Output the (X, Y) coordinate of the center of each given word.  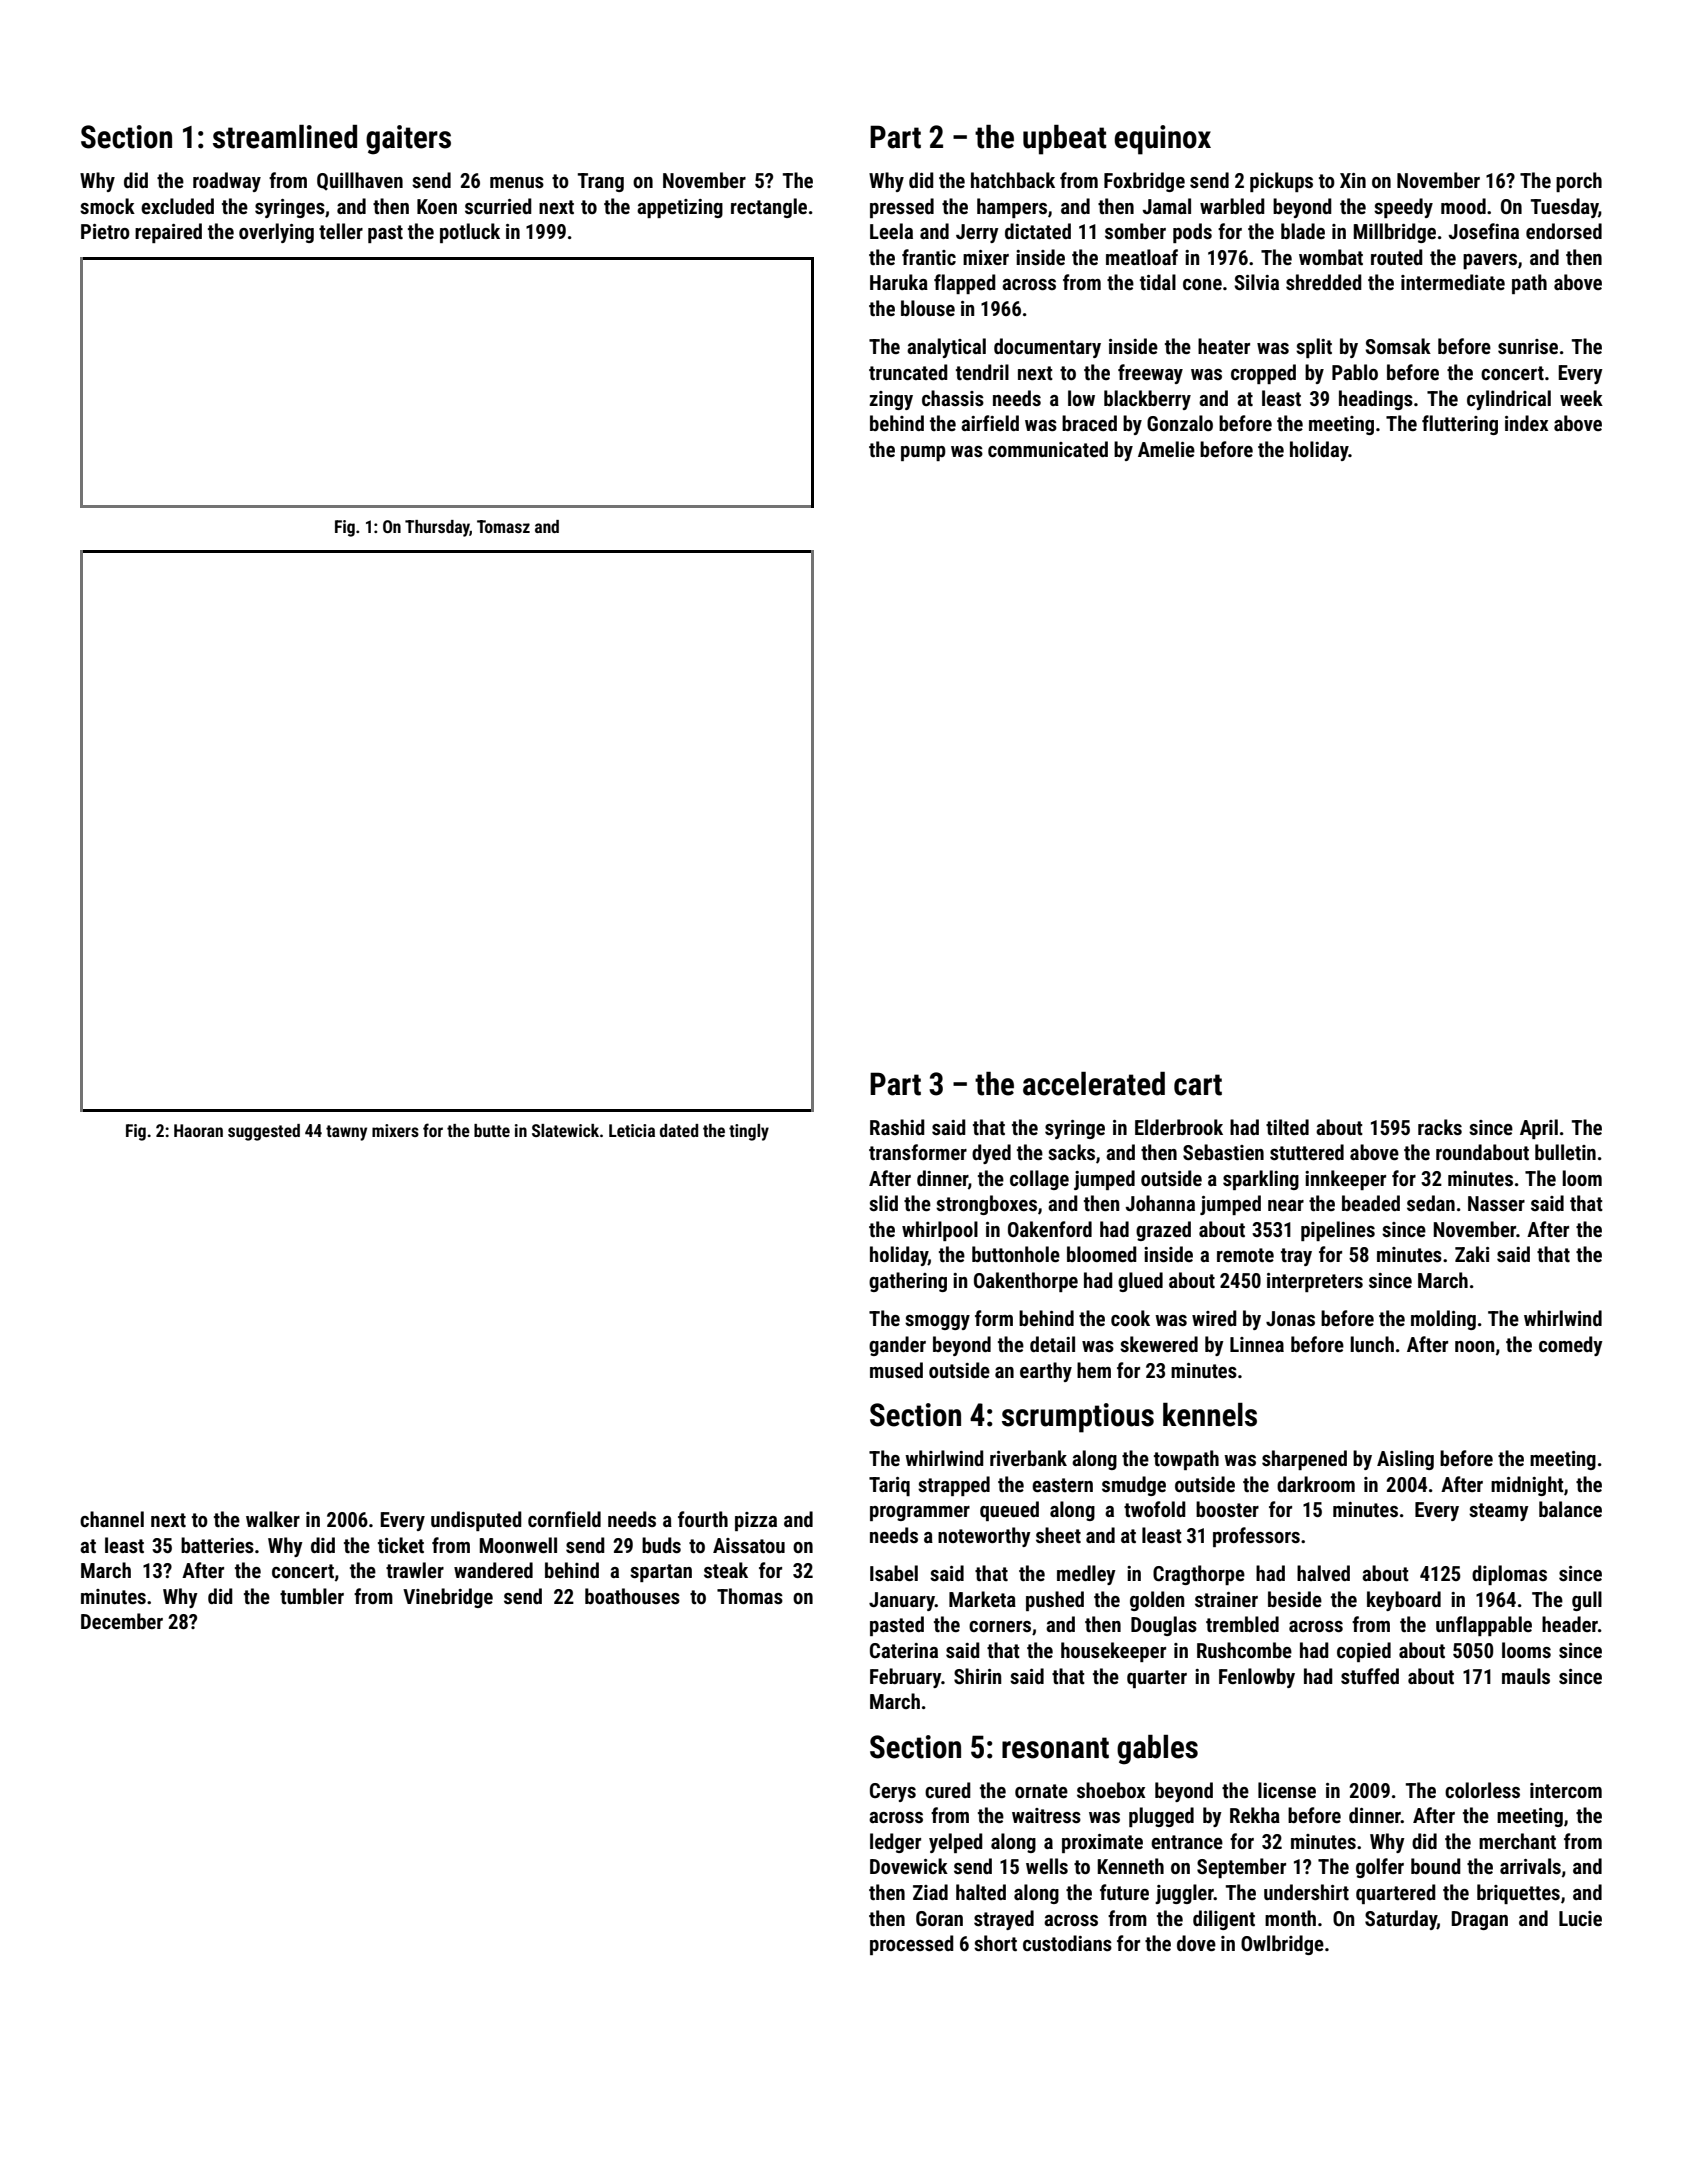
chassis (953, 398)
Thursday (437, 528)
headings (1376, 400)
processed (912, 1945)
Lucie (1580, 1918)
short (995, 1943)
